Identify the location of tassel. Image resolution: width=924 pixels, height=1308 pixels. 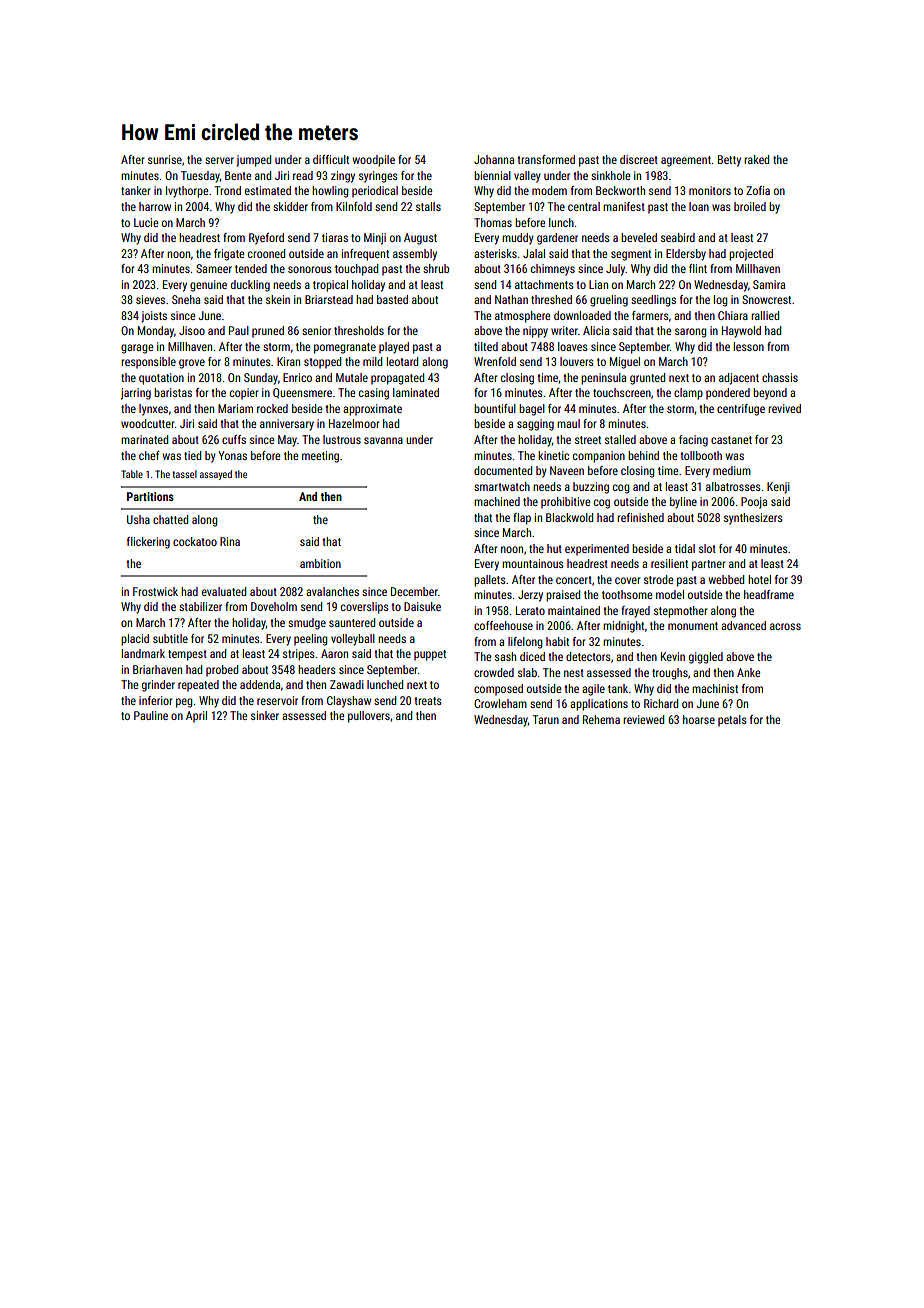
(184, 474).
